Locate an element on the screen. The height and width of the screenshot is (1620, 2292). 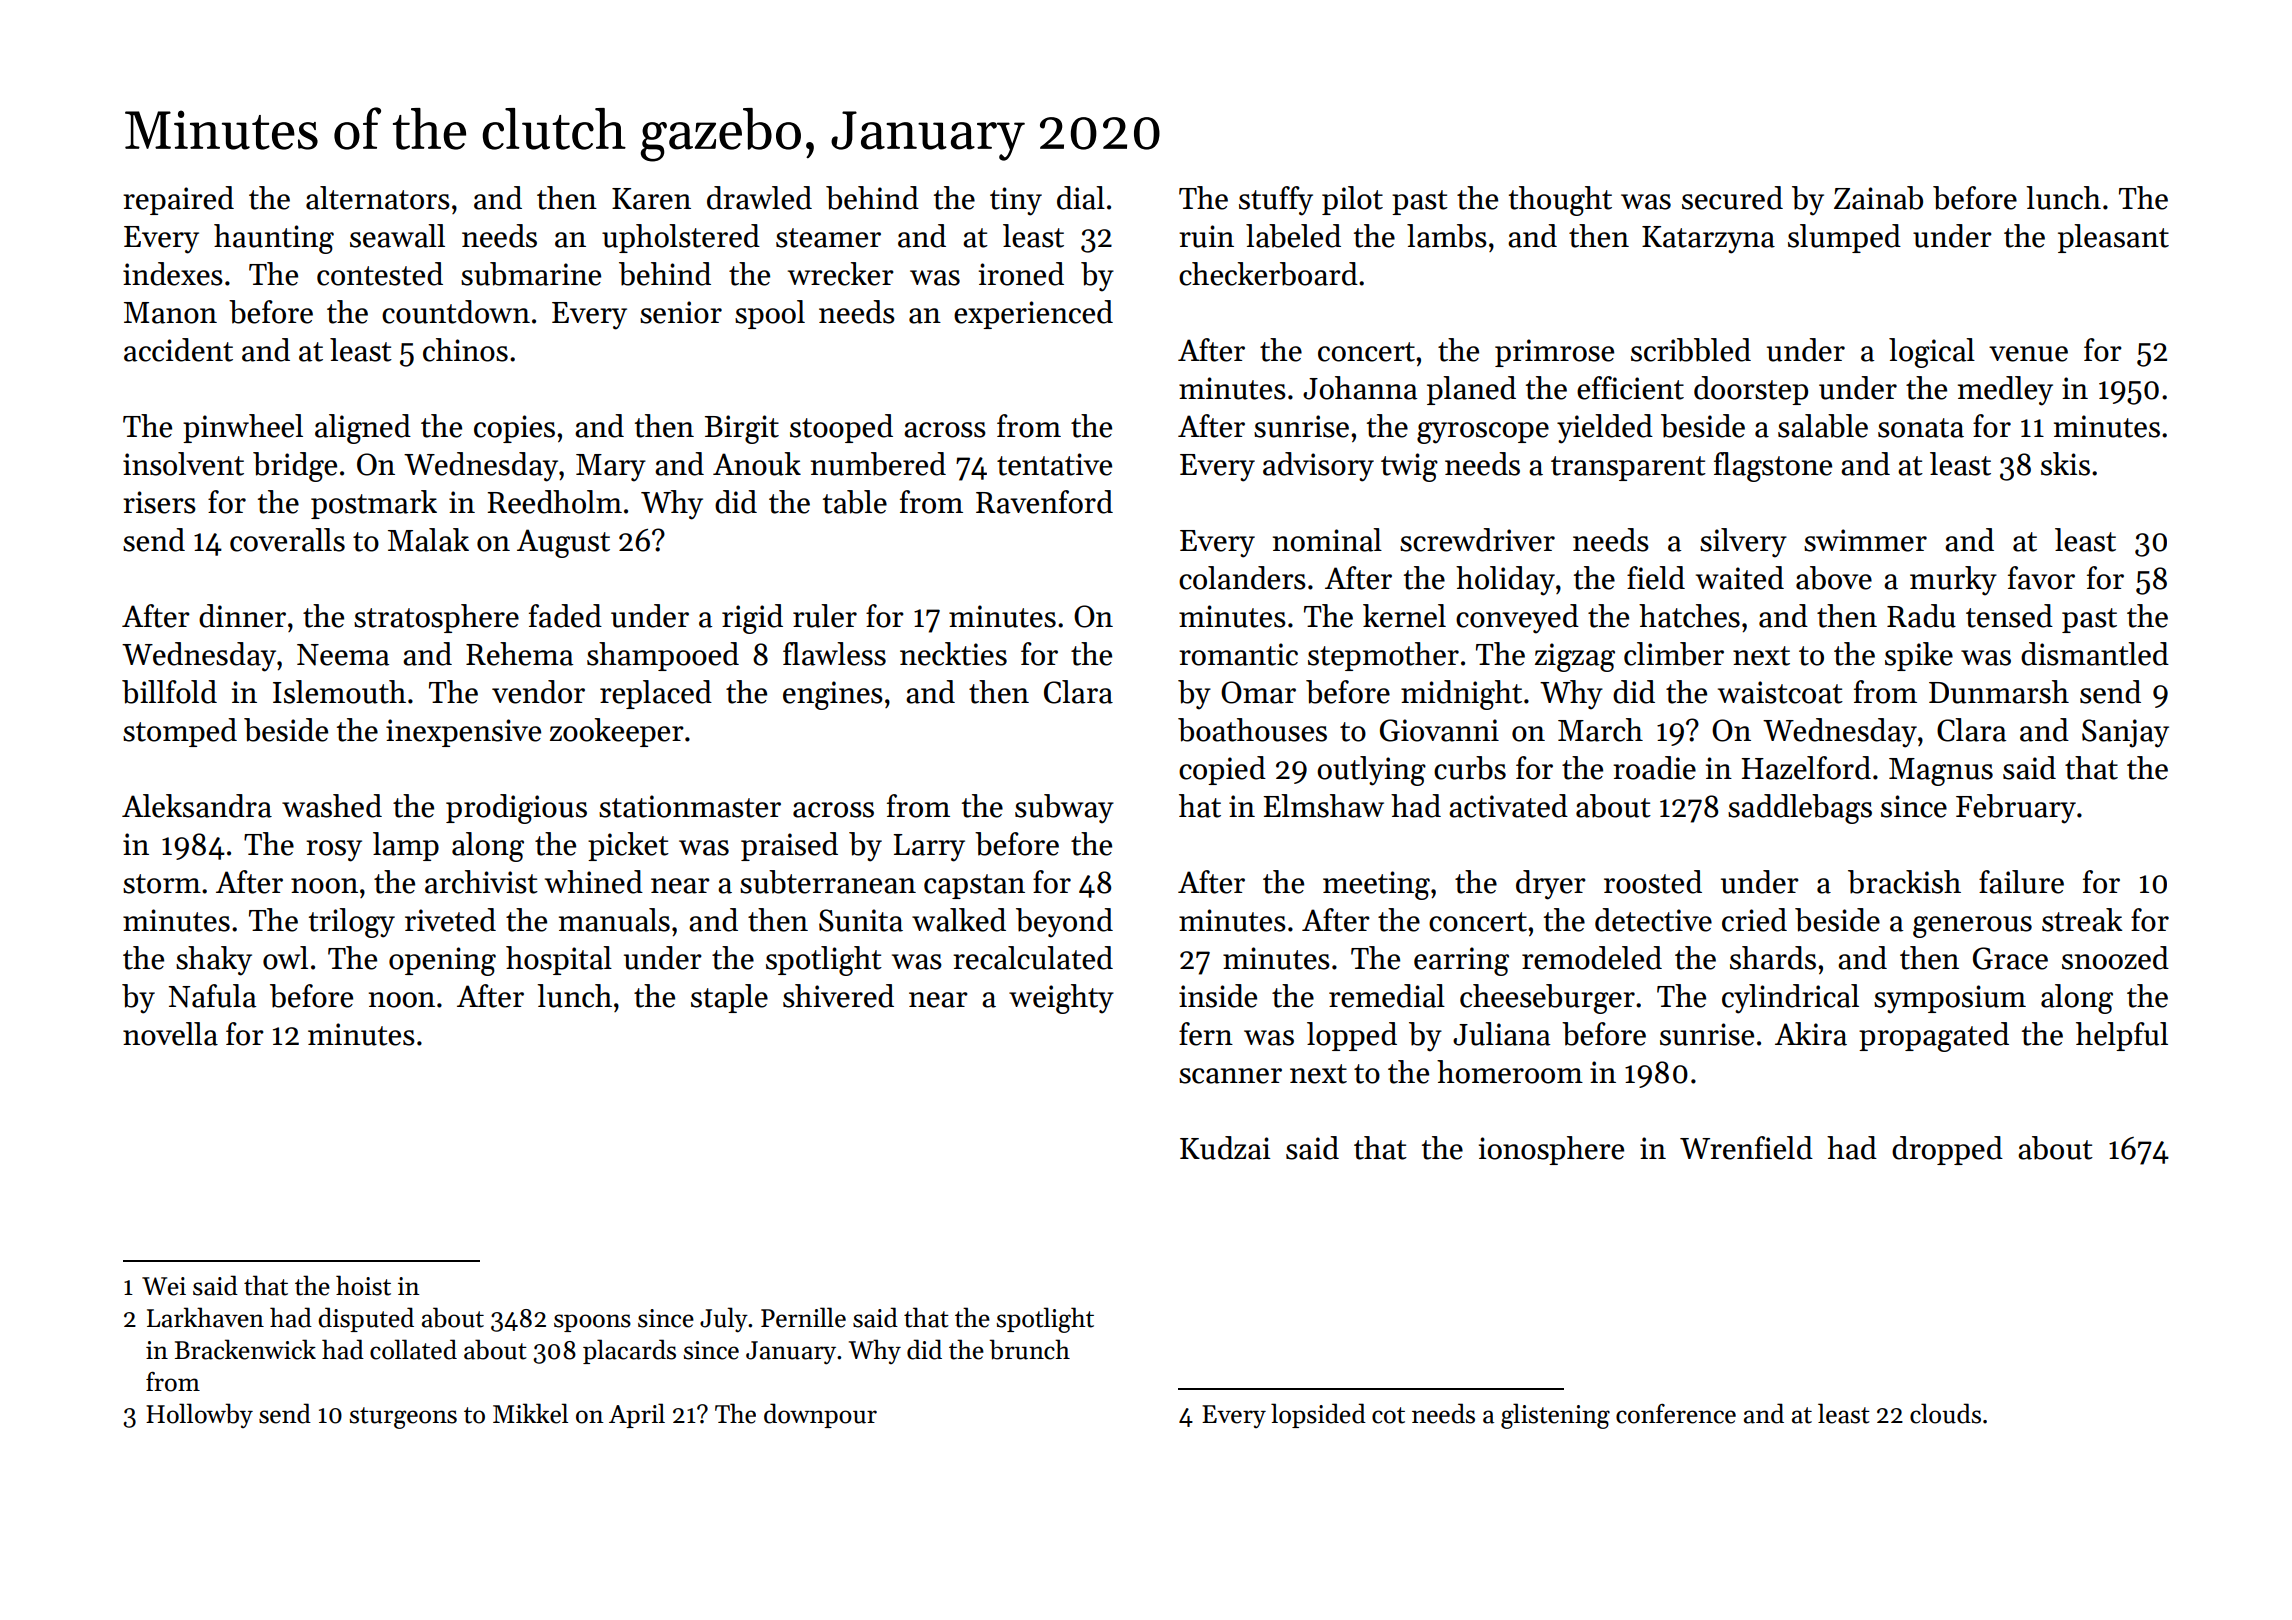
repaired is located at coordinates (178, 200).
